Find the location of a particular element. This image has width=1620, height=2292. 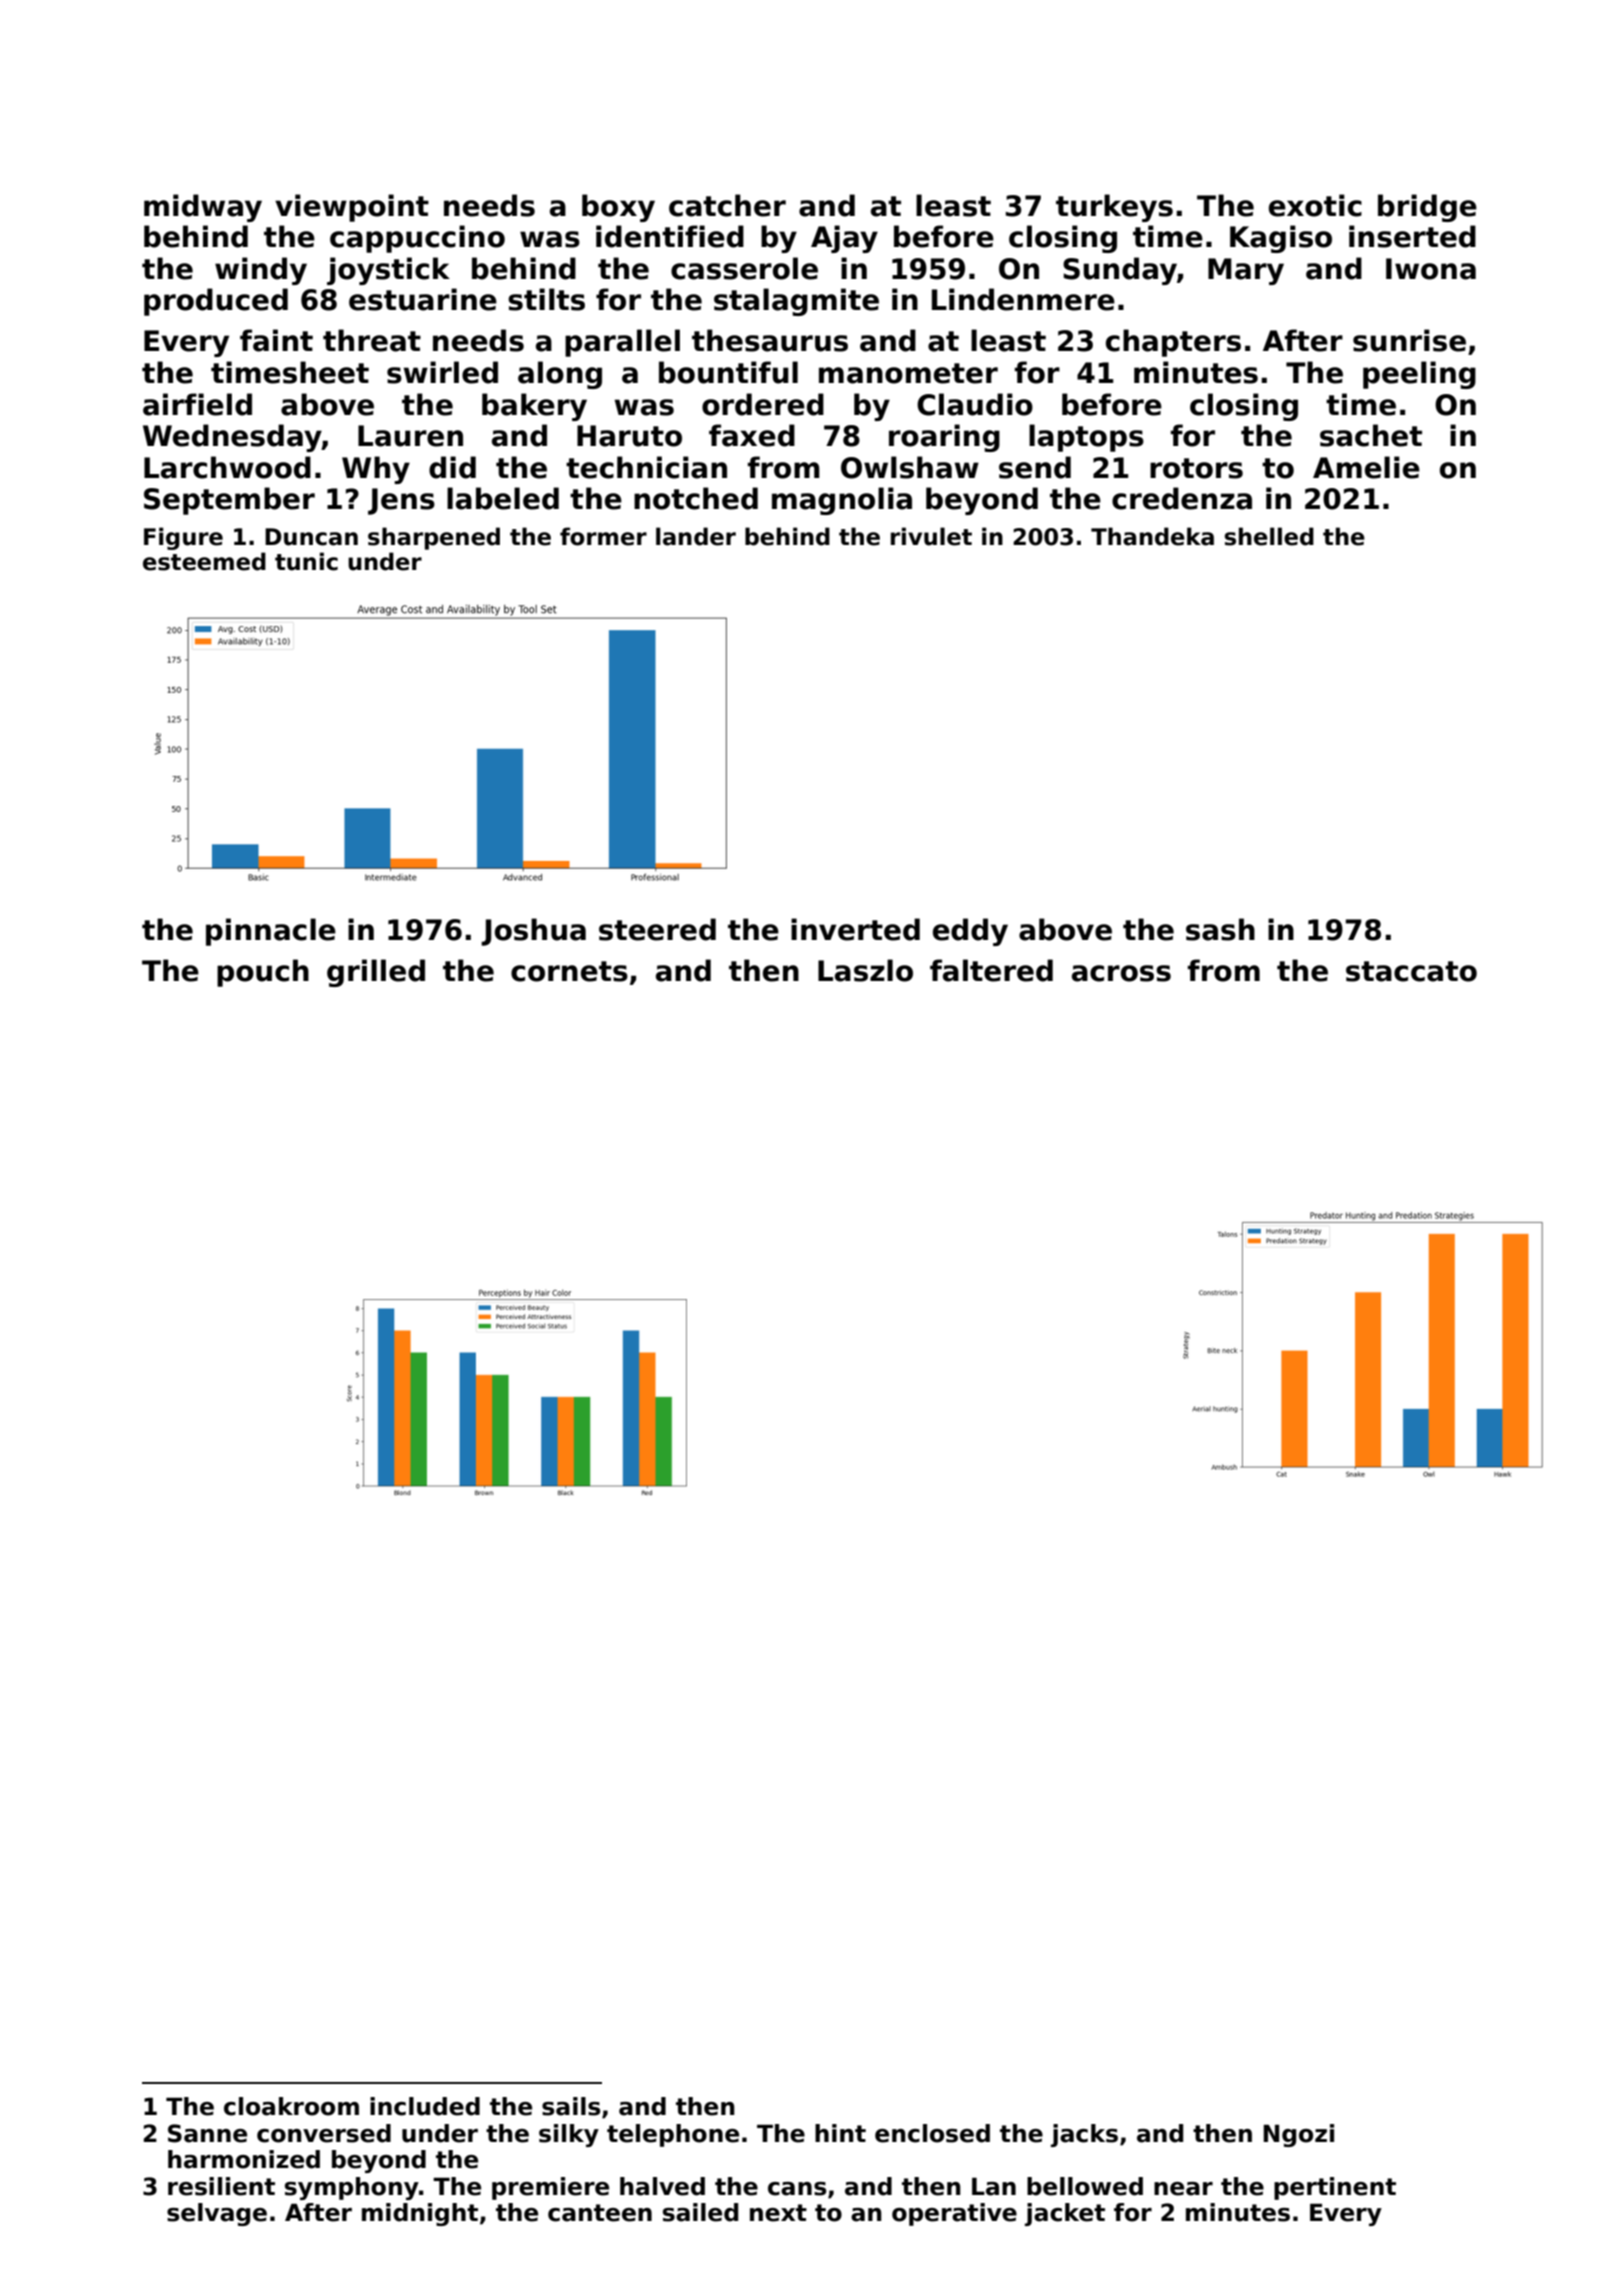

midway is located at coordinates (203, 208).
